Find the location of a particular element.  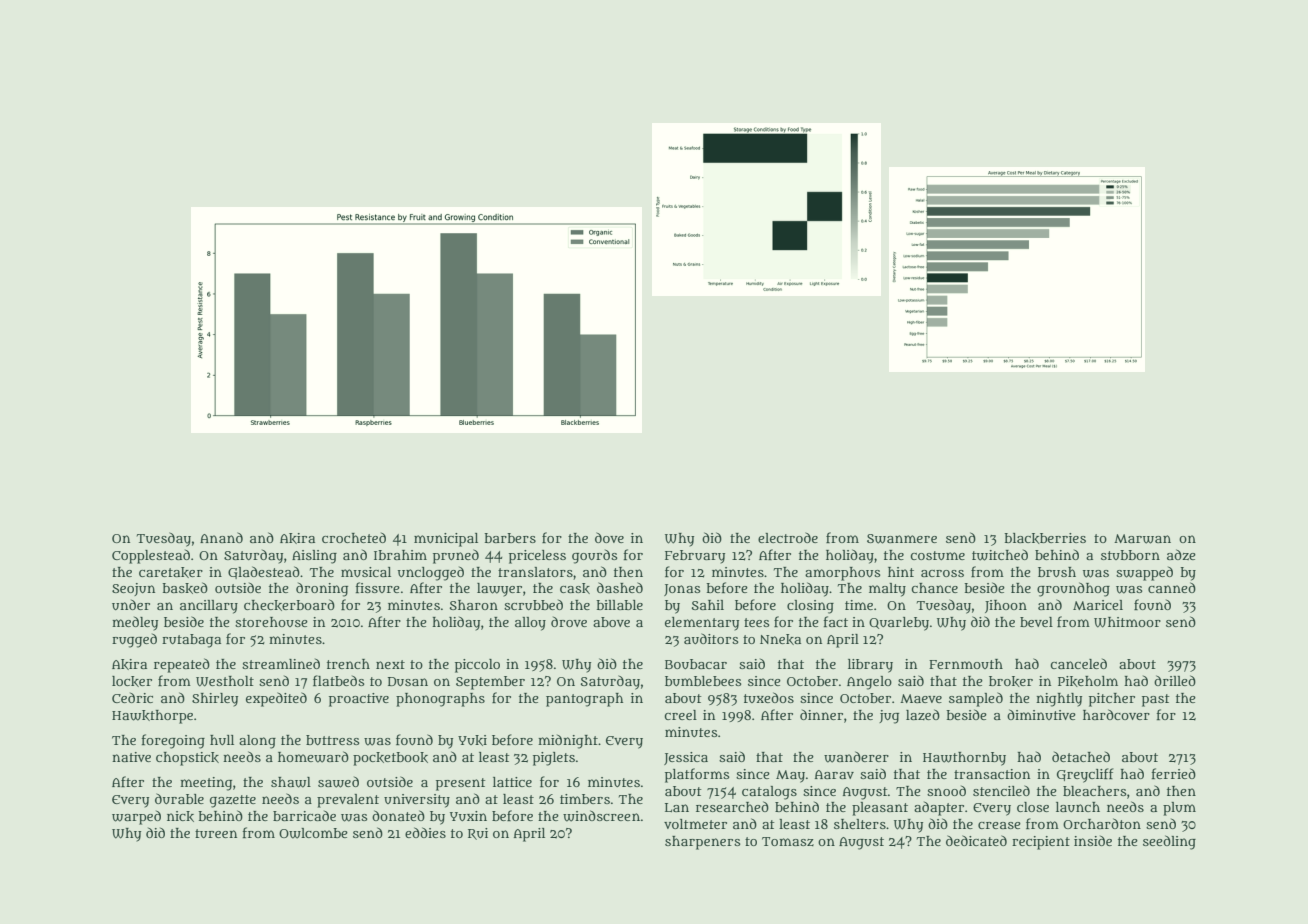

Whitmoor is located at coordinates (1127, 622).
